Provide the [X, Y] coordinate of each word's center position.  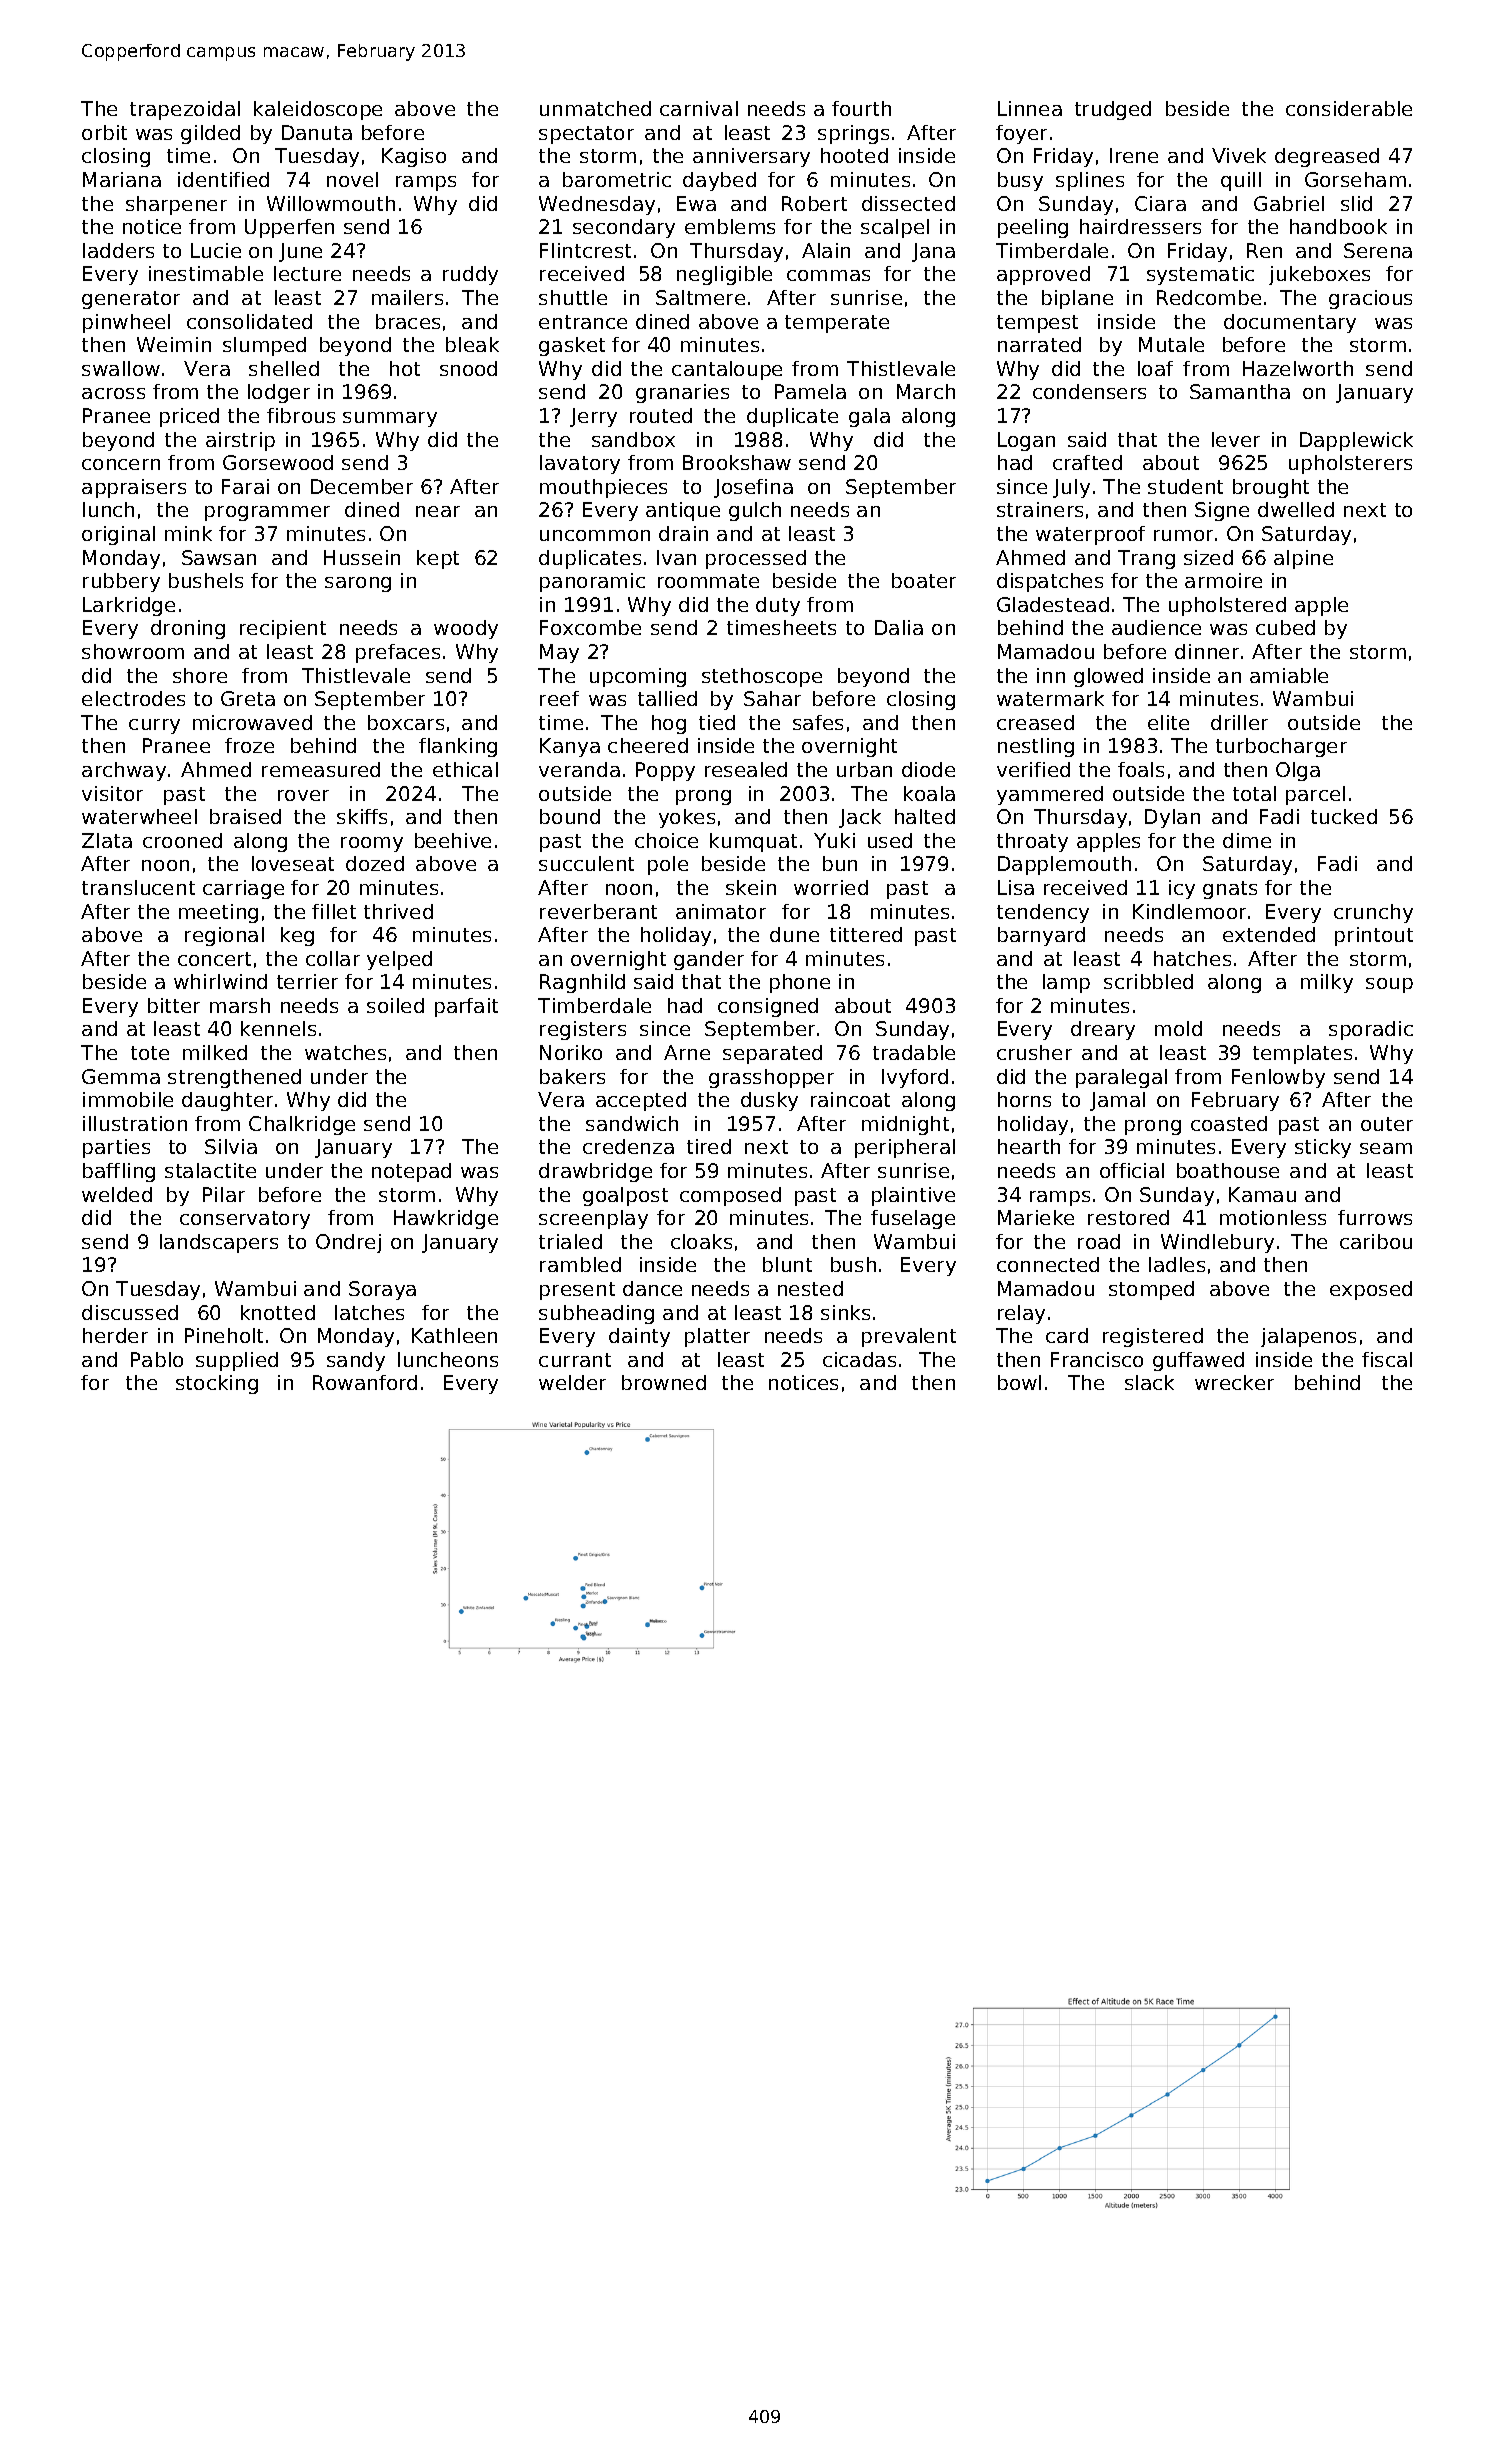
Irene [1134, 155]
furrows [1375, 1217]
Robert [814, 203]
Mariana [122, 179]
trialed [570, 1241]
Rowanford [365, 1382]
